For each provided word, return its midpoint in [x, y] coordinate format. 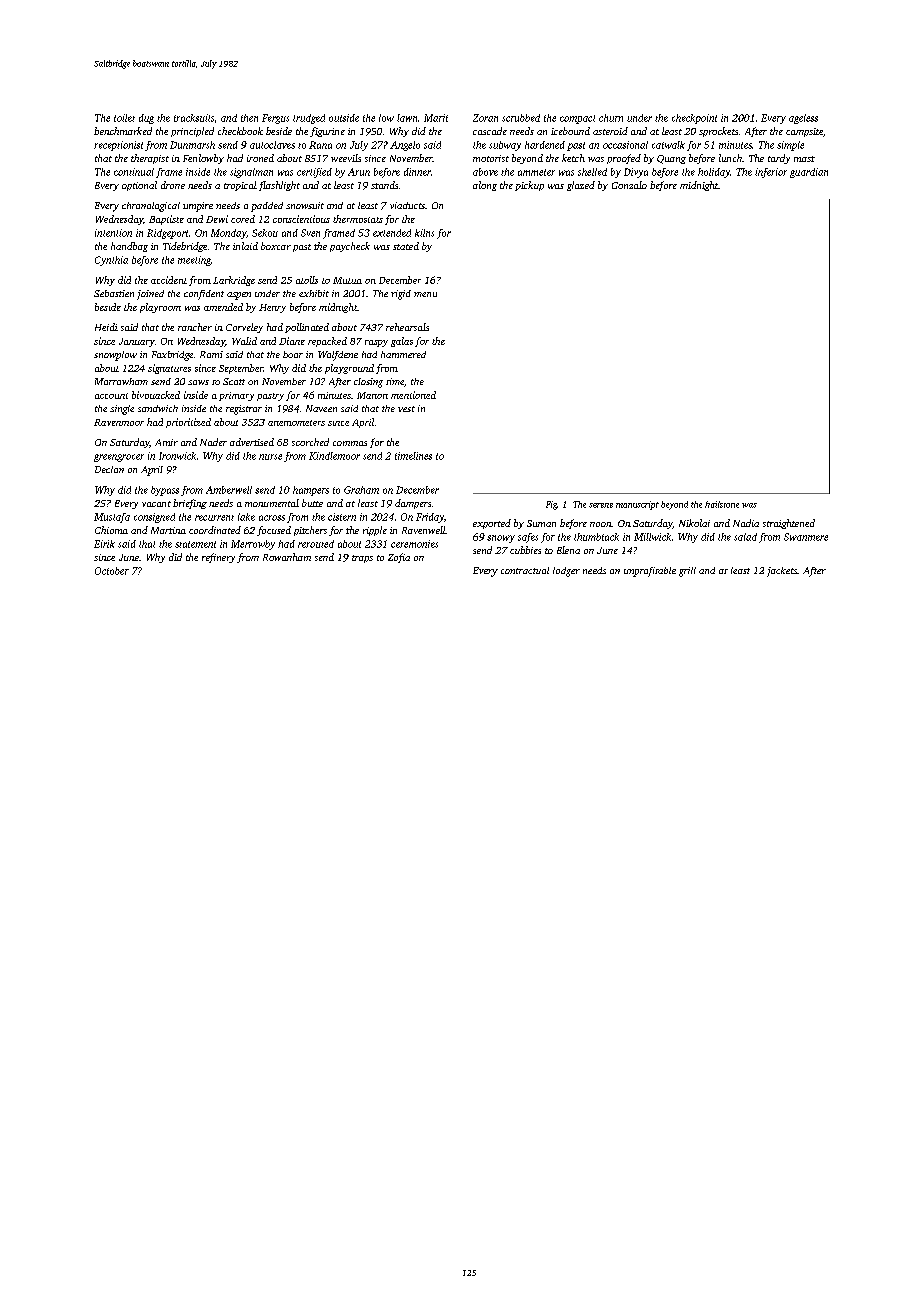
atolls [307, 280]
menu [425, 294]
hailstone [722, 504]
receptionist [118, 146]
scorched [310, 442]
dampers [413, 504]
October [112, 571]
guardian [809, 173]
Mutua [347, 280]
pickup [529, 186]
